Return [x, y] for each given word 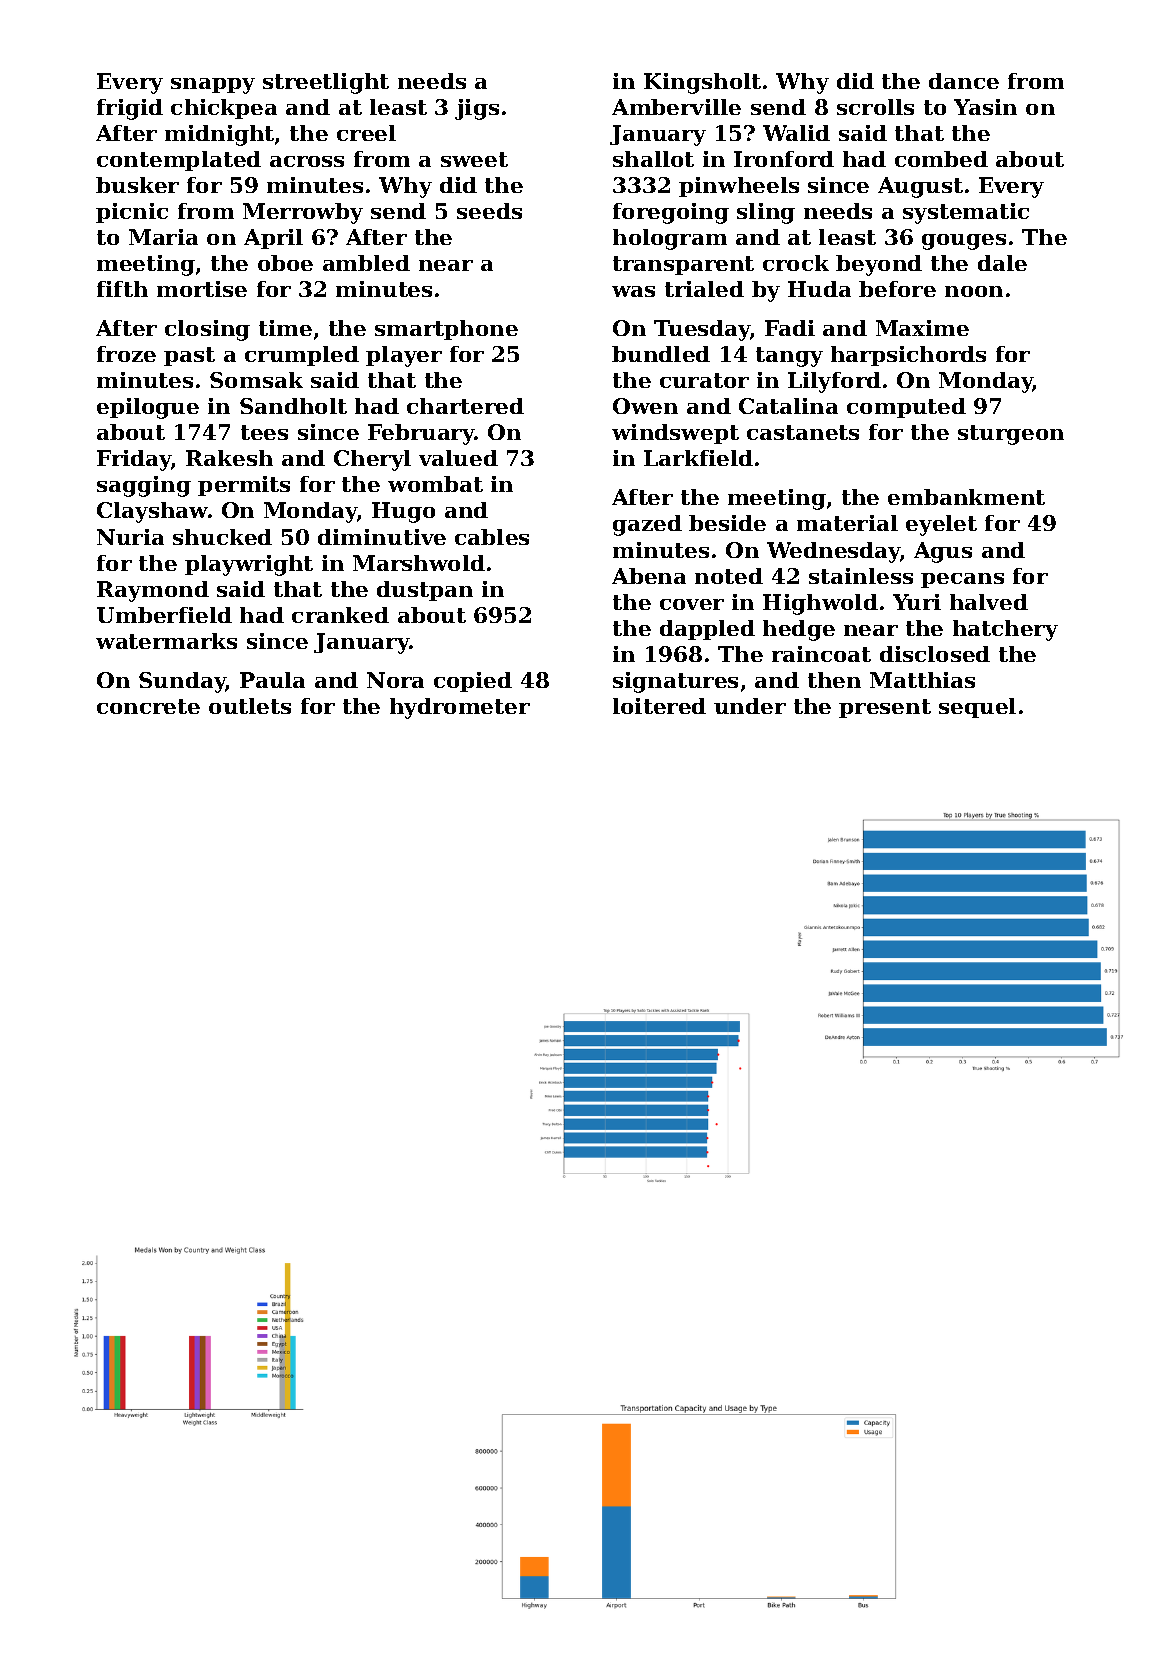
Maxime [922, 328]
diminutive [382, 537]
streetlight [326, 83]
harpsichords [908, 356]
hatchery [1005, 630]
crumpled [302, 356]
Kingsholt [702, 83]
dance [964, 81]
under [750, 706]
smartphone [446, 330]
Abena [649, 576]
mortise [202, 289]
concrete [148, 706]
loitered [659, 706]
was [633, 291]
